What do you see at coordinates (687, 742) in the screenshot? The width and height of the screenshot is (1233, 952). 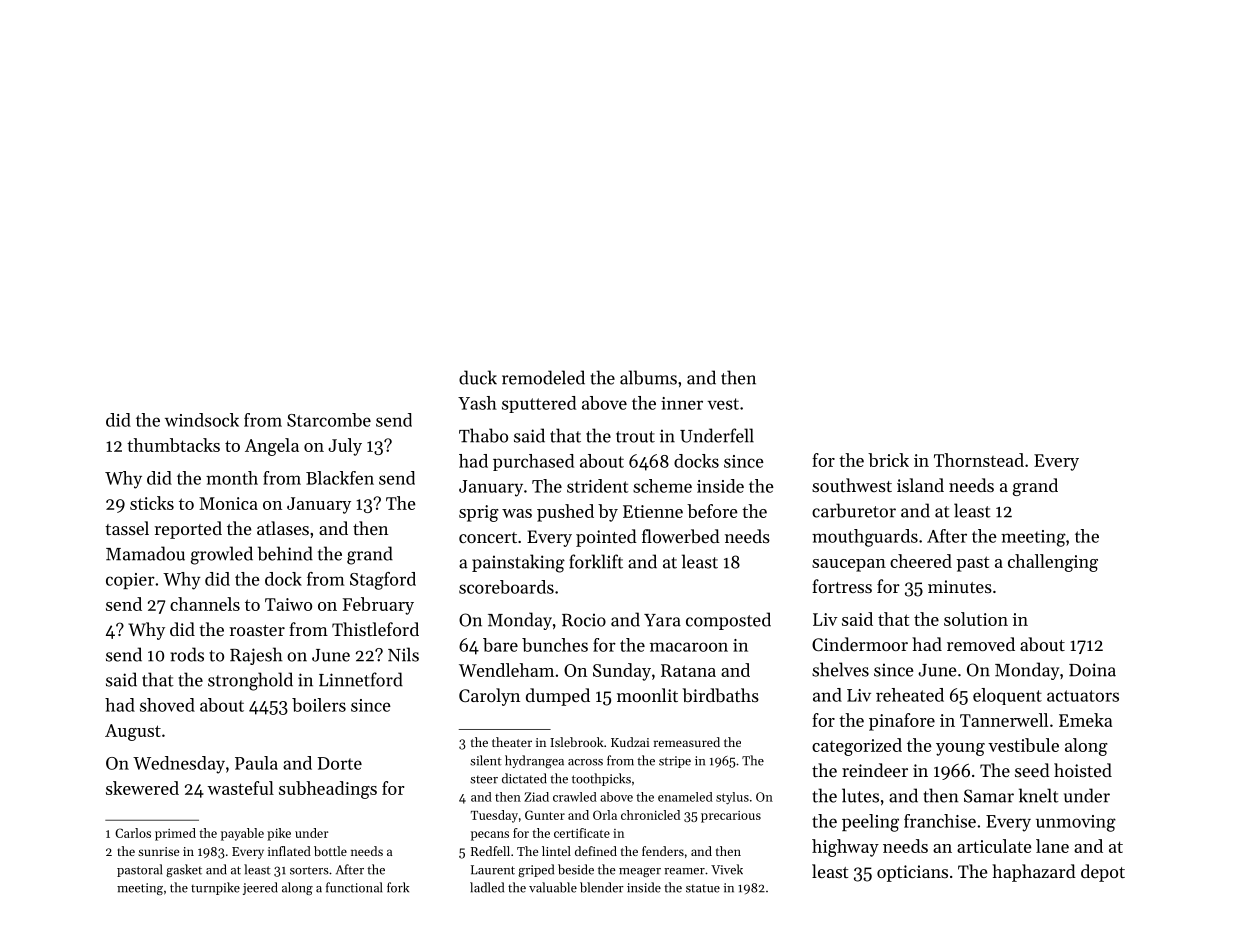 I see `remeasured` at bounding box center [687, 742].
